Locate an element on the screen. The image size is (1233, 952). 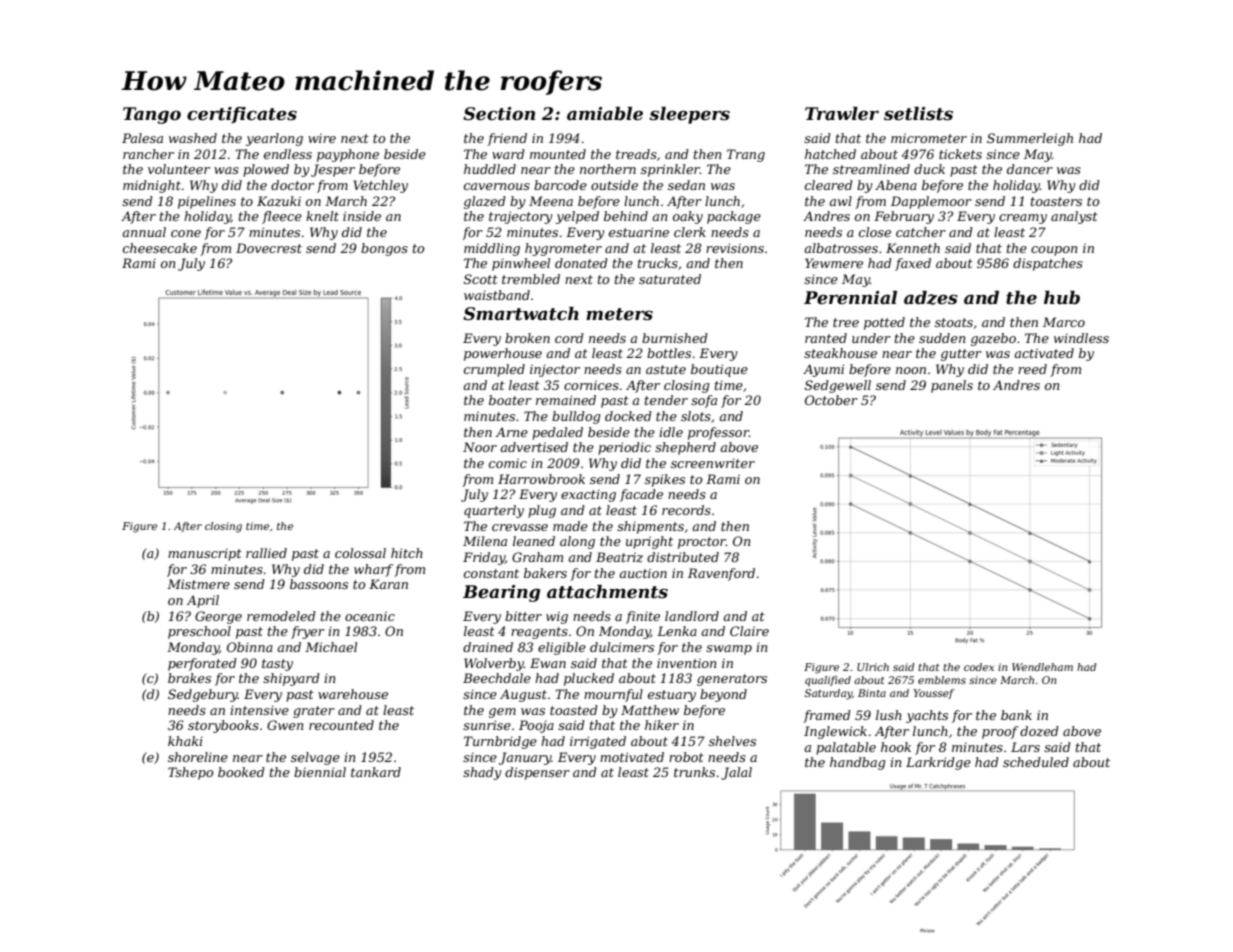
auction is located at coordinates (643, 573).
